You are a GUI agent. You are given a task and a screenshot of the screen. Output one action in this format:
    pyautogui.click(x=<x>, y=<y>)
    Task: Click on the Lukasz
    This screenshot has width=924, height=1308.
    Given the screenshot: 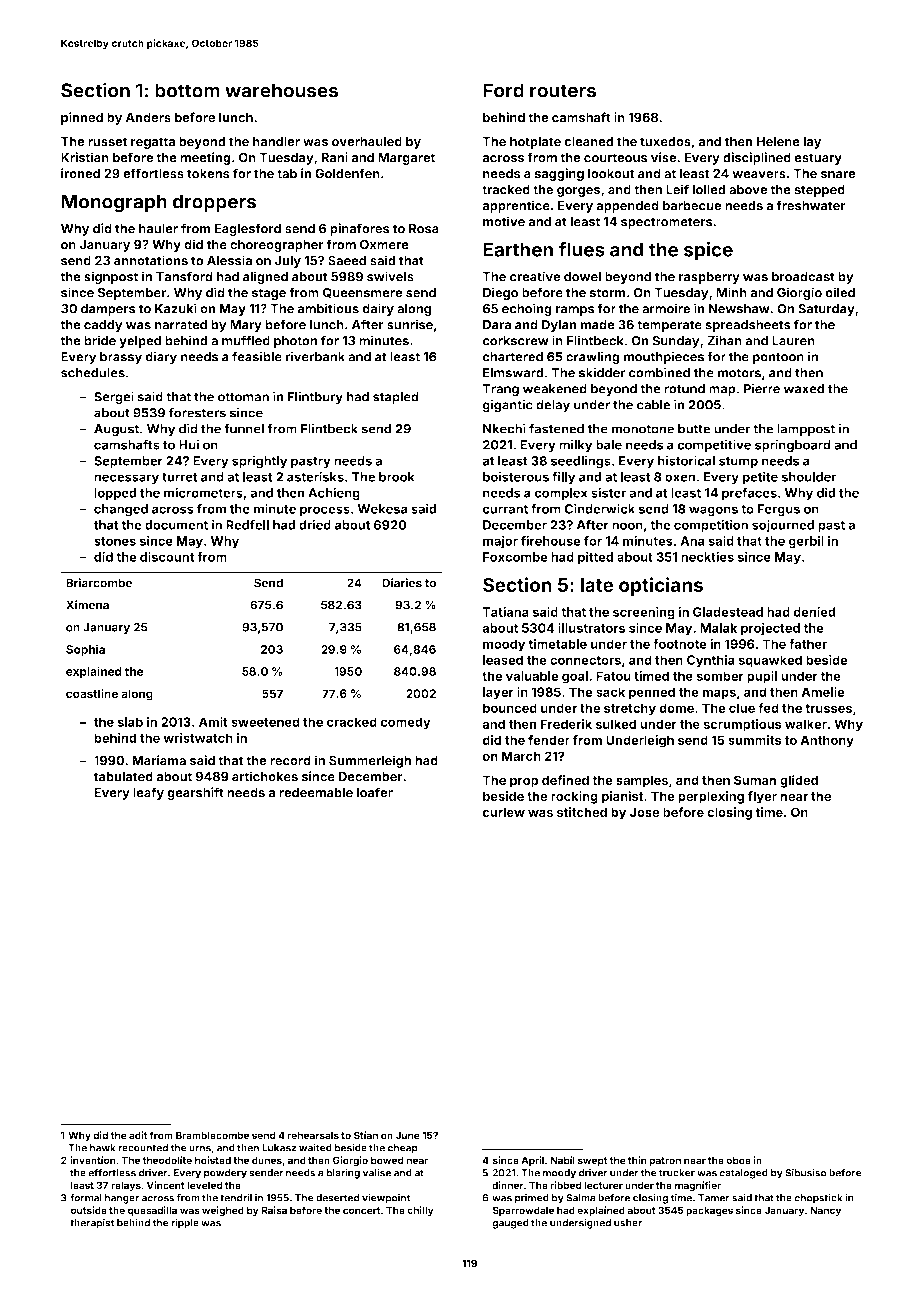 What is the action you would take?
    pyautogui.click(x=279, y=1148)
